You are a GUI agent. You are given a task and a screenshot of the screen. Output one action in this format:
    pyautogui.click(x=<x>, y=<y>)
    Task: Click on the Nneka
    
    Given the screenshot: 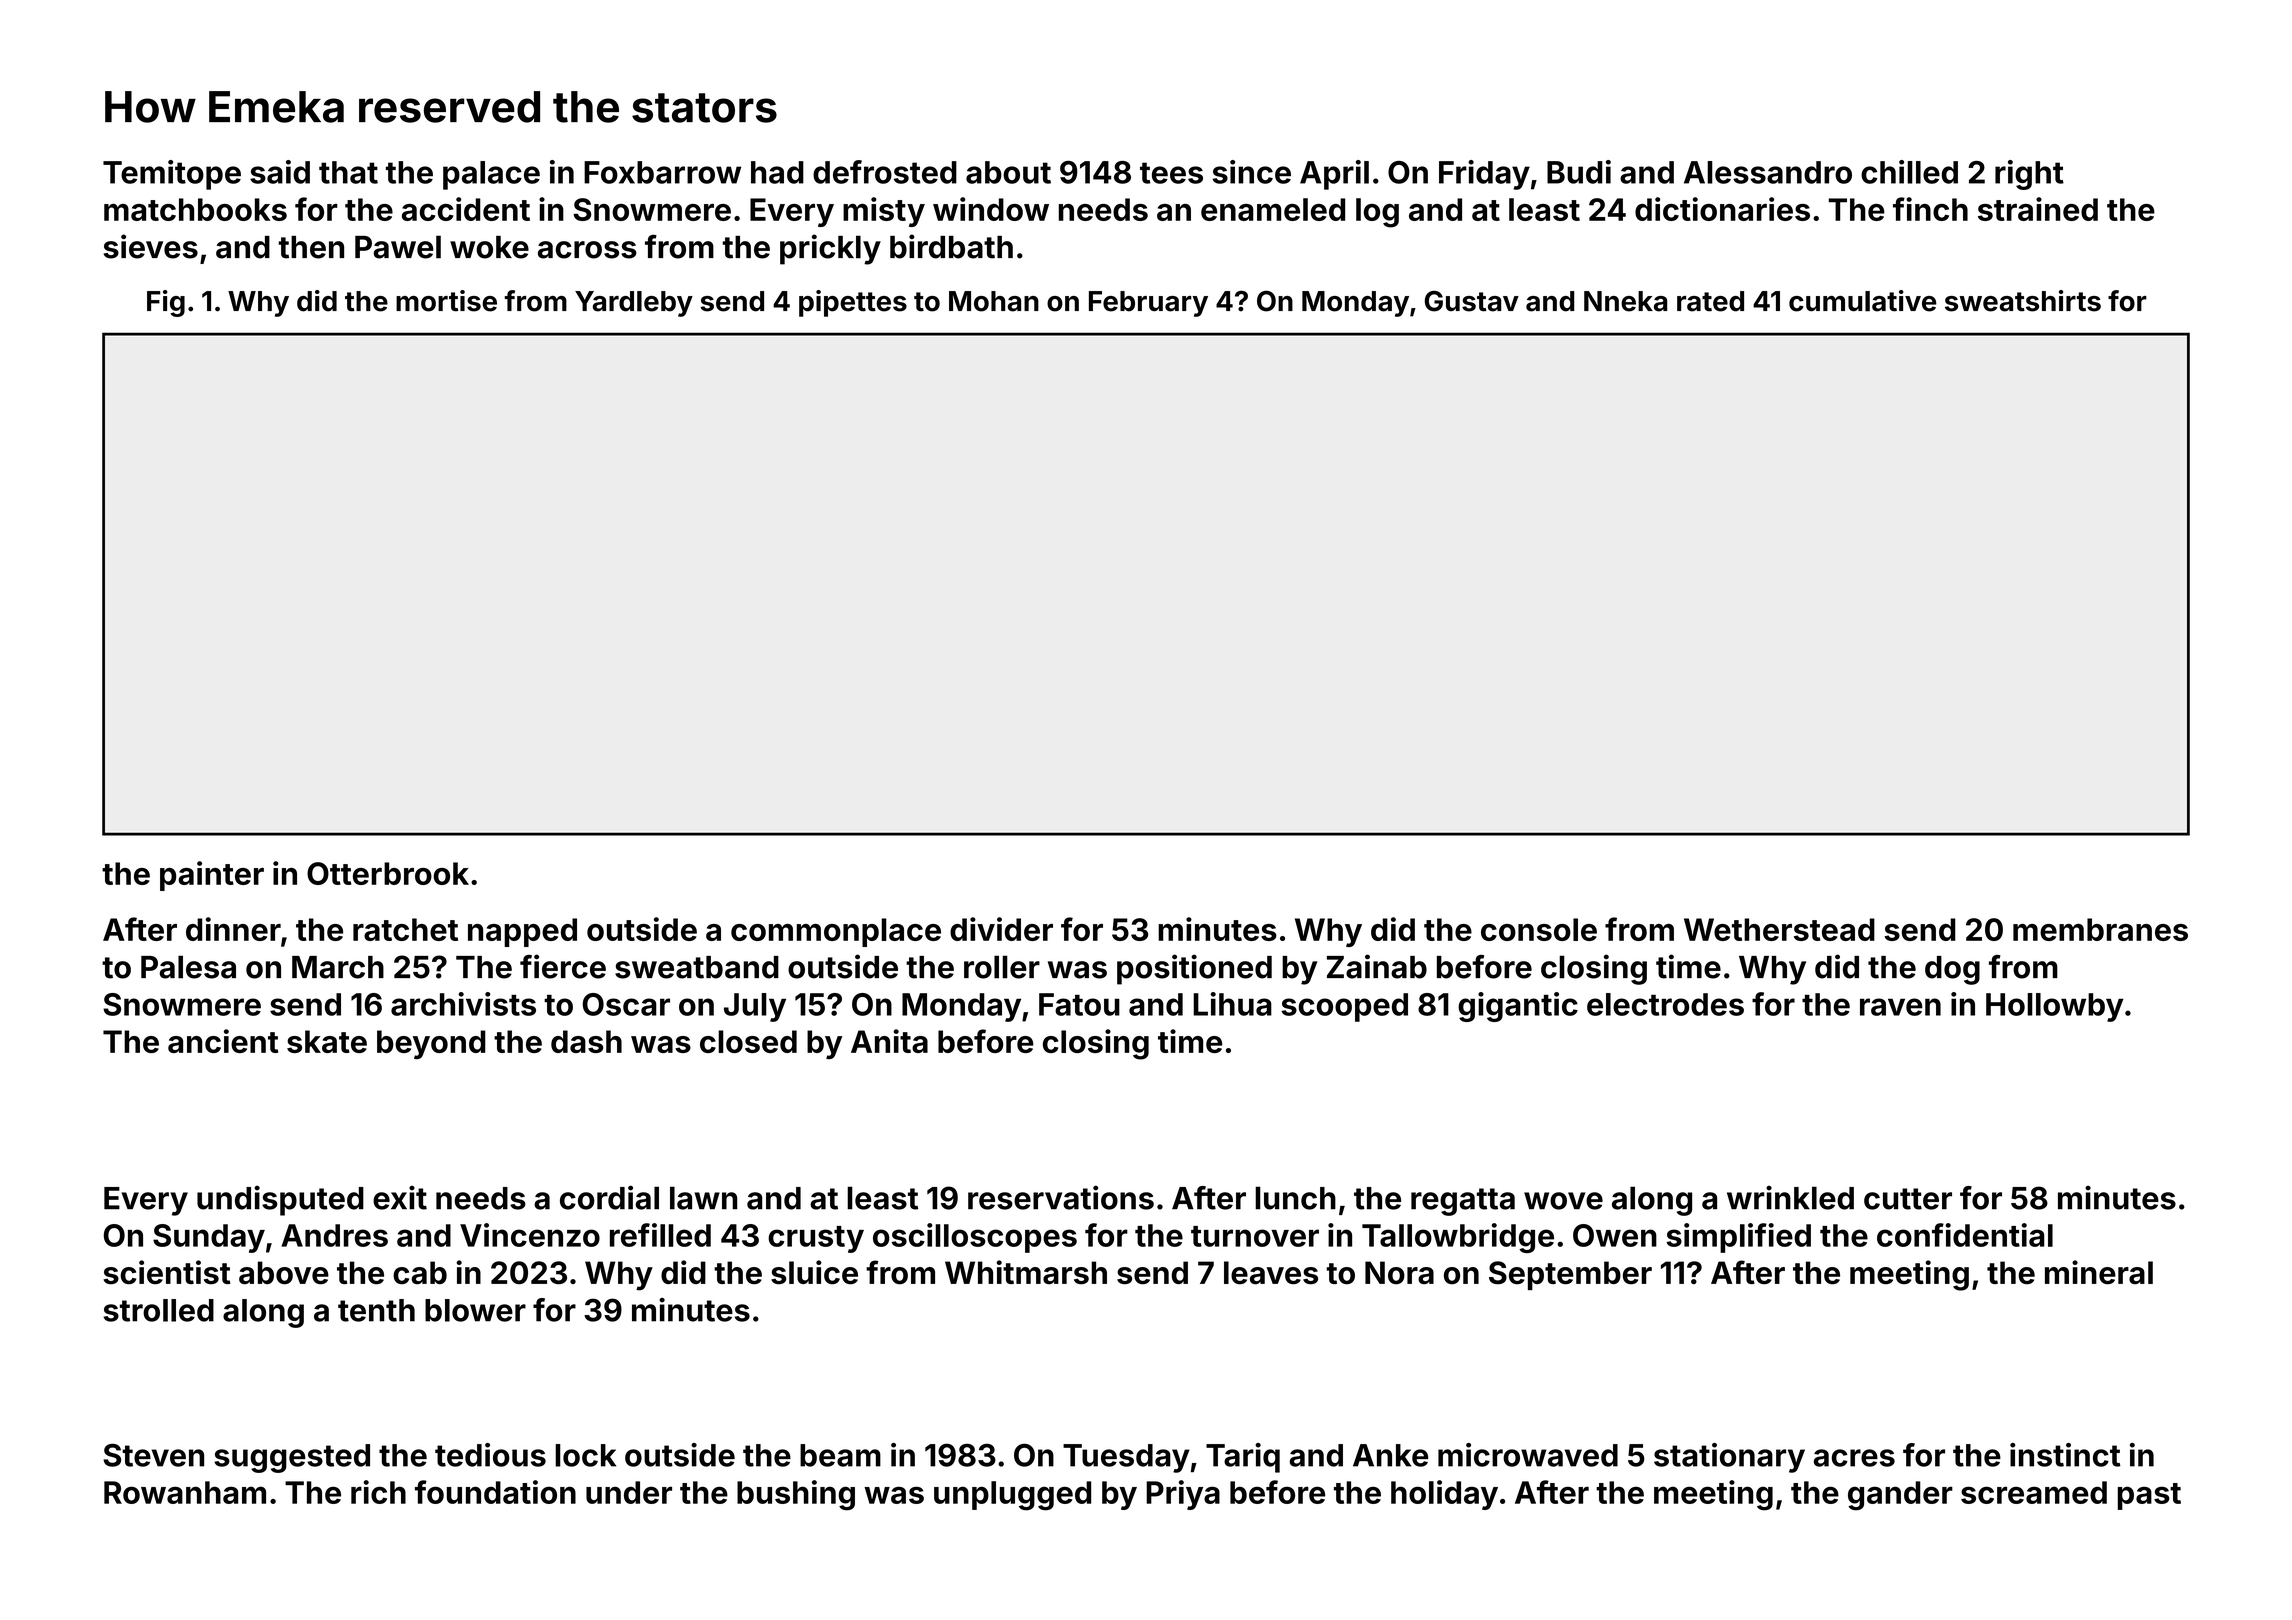 What is the action you would take?
    pyautogui.click(x=1625, y=301)
